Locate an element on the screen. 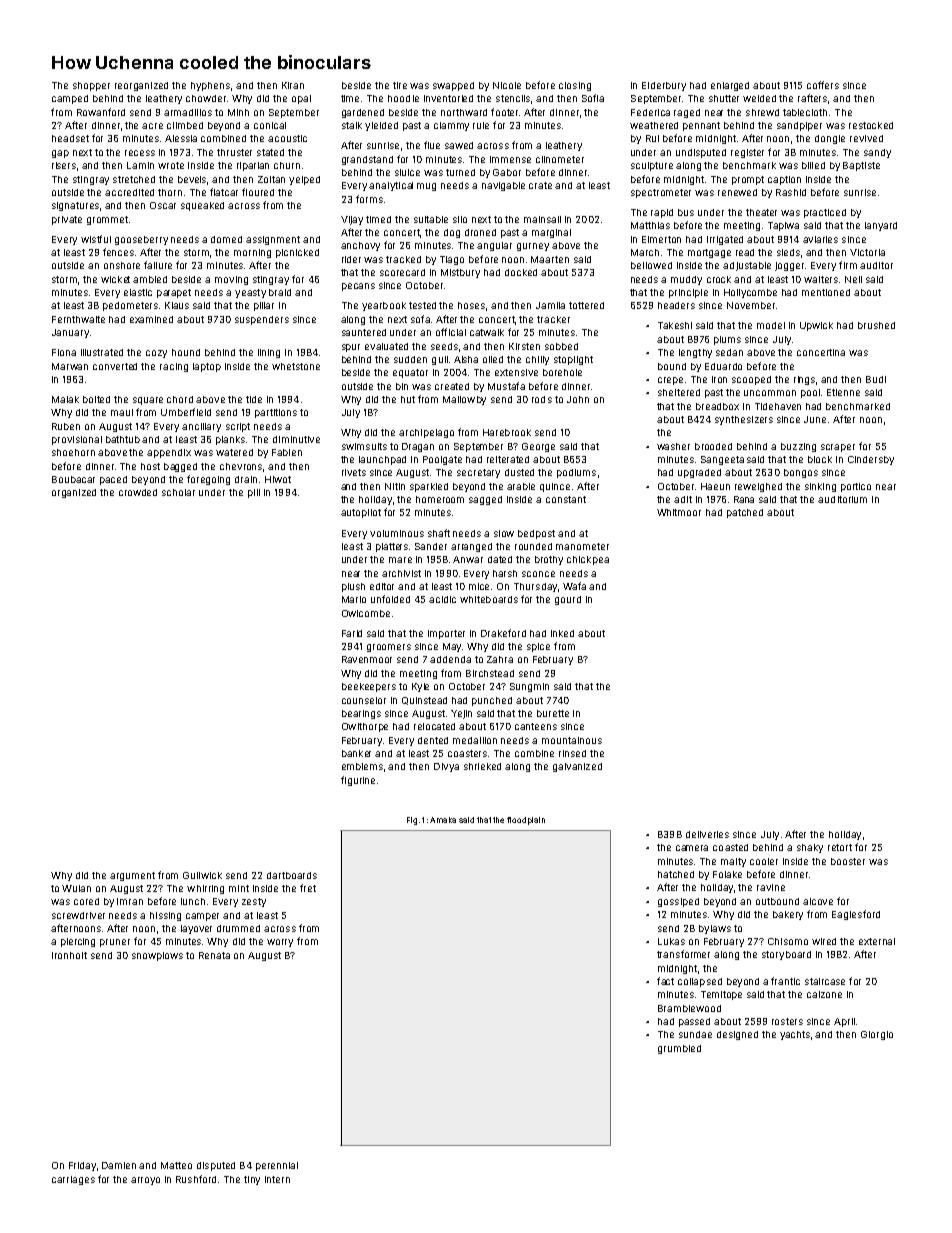 The image size is (952, 1233). thruster is located at coordinates (234, 152).
